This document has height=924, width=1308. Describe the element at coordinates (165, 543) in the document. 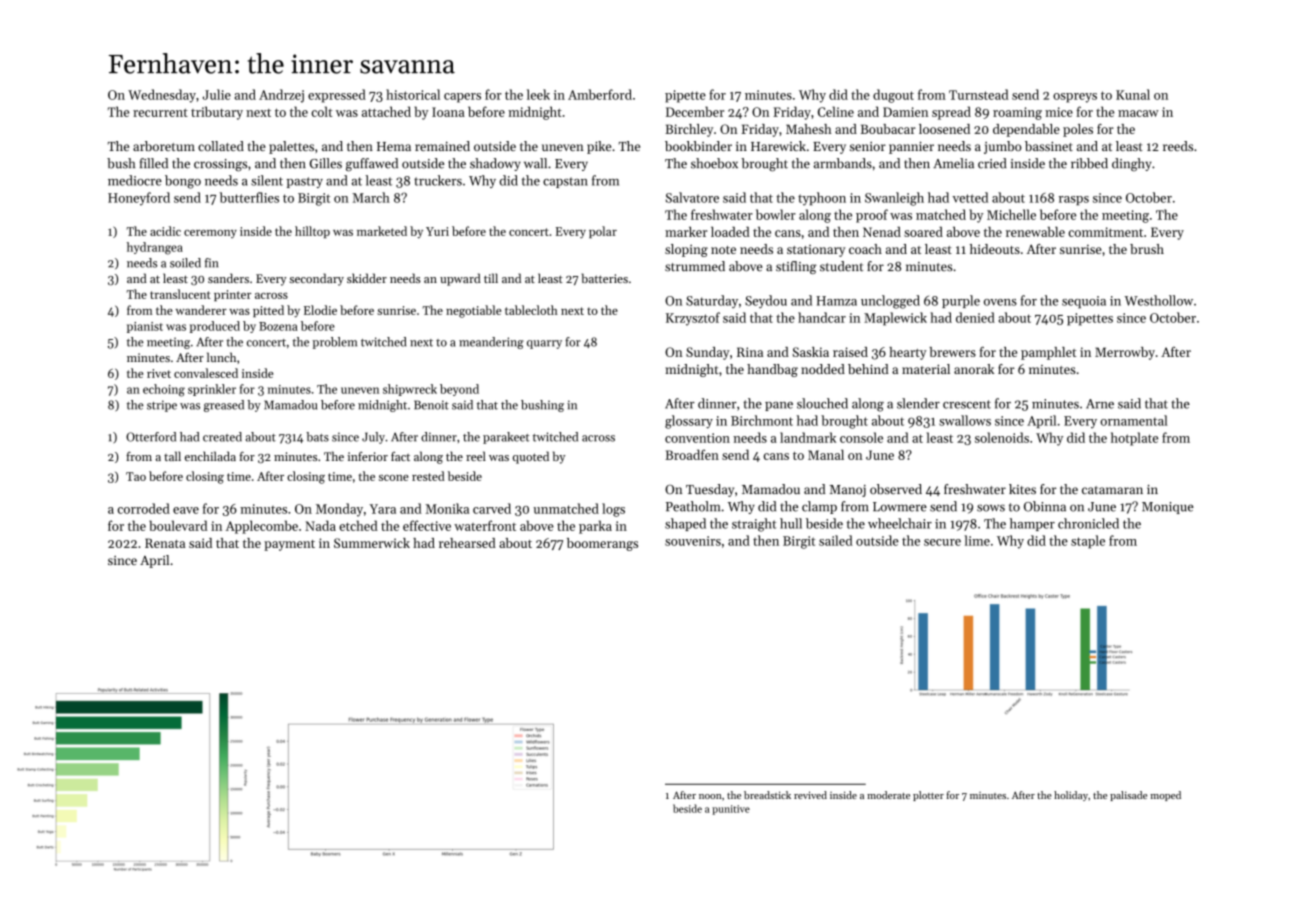

I see `Renata` at that location.
